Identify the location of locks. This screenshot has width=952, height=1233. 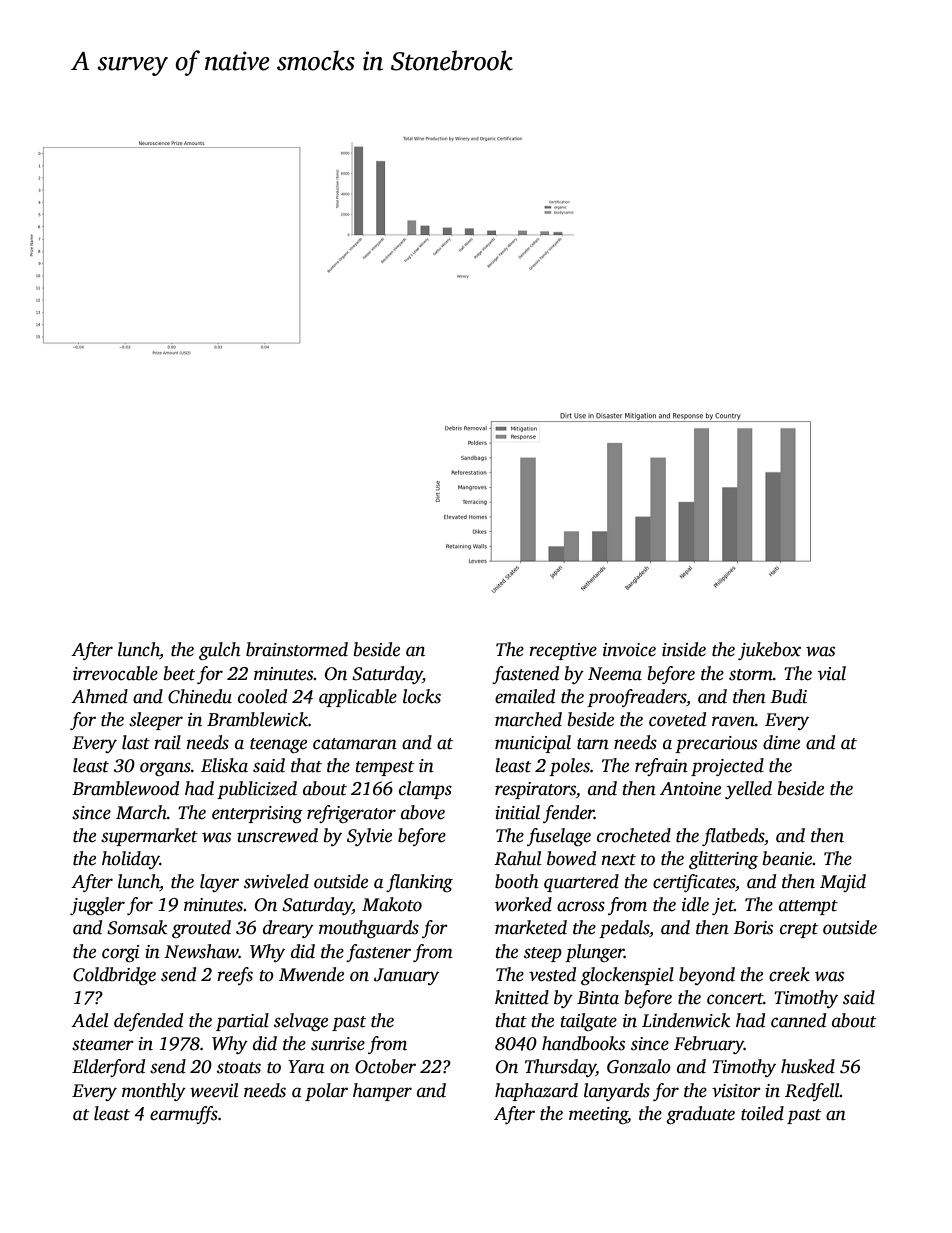
(422, 696).
